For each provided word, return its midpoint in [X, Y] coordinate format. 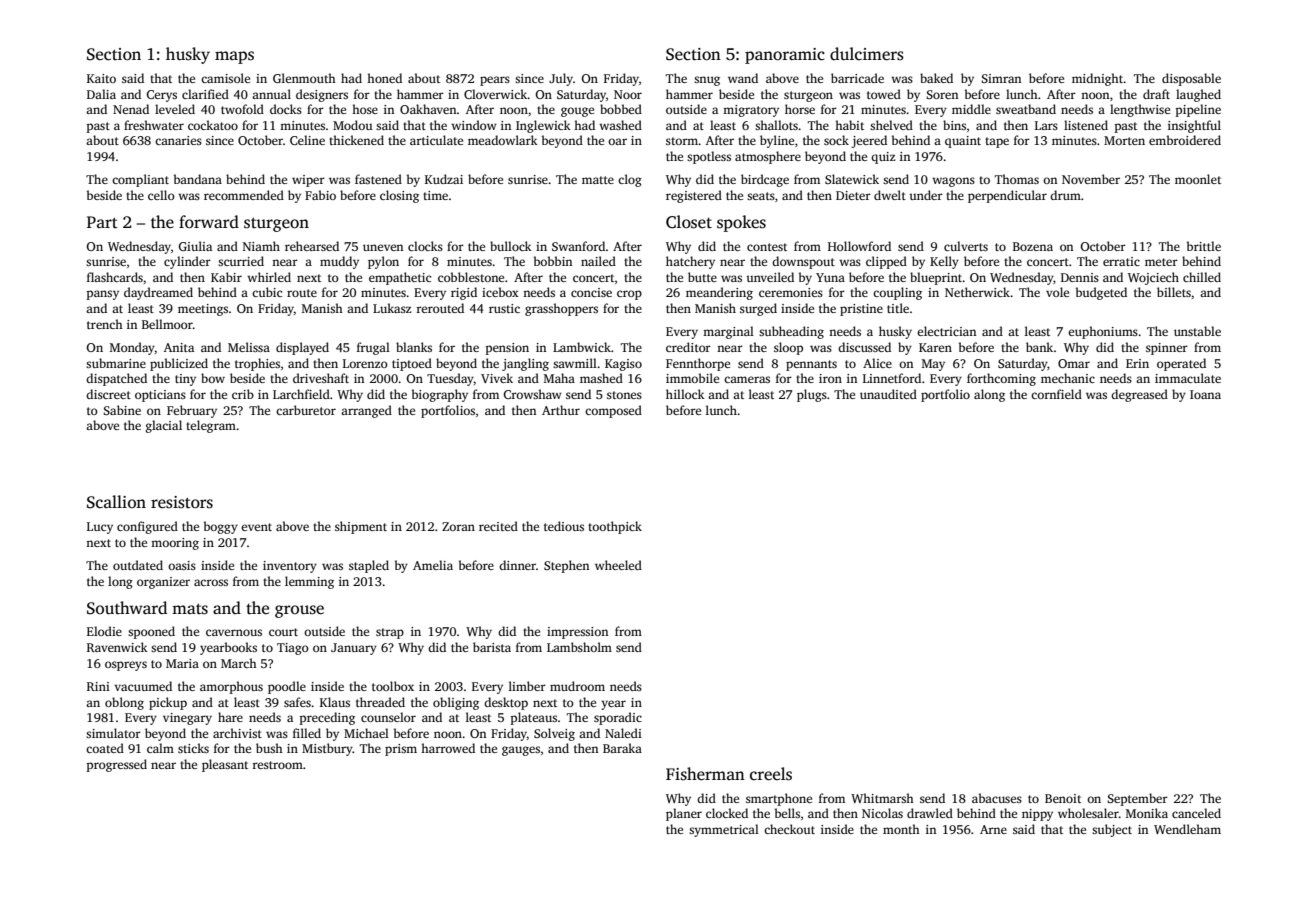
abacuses [997, 798]
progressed [116, 765]
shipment [361, 527]
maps [234, 57]
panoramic [785, 56]
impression [577, 633]
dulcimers [867, 54]
